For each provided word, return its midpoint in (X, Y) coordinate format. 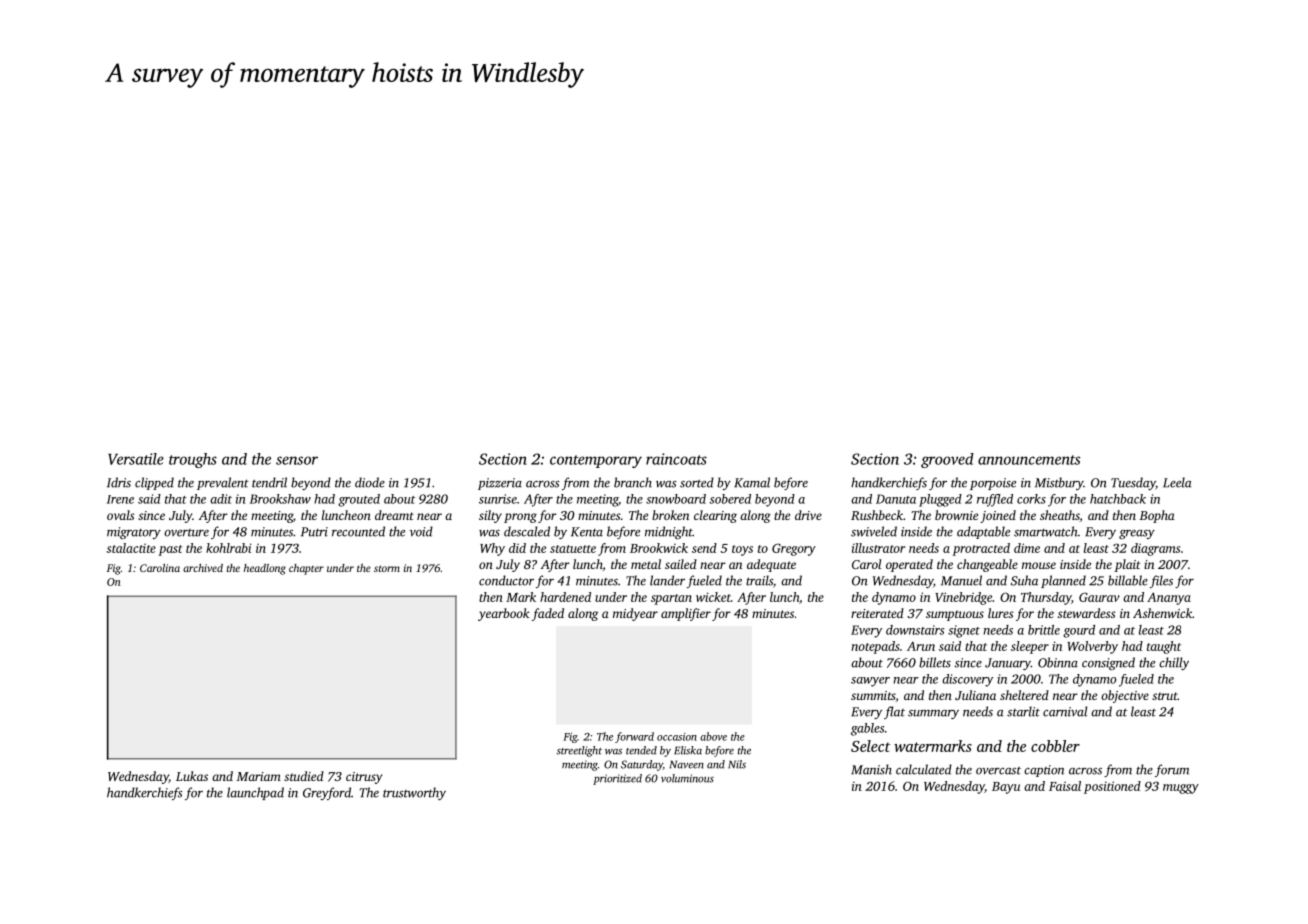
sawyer (870, 682)
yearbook (504, 614)
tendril (269, 482)
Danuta (896, 499)
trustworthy (414, 793)
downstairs (915, 630)
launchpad (255, 793)
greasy (1137, 534)
